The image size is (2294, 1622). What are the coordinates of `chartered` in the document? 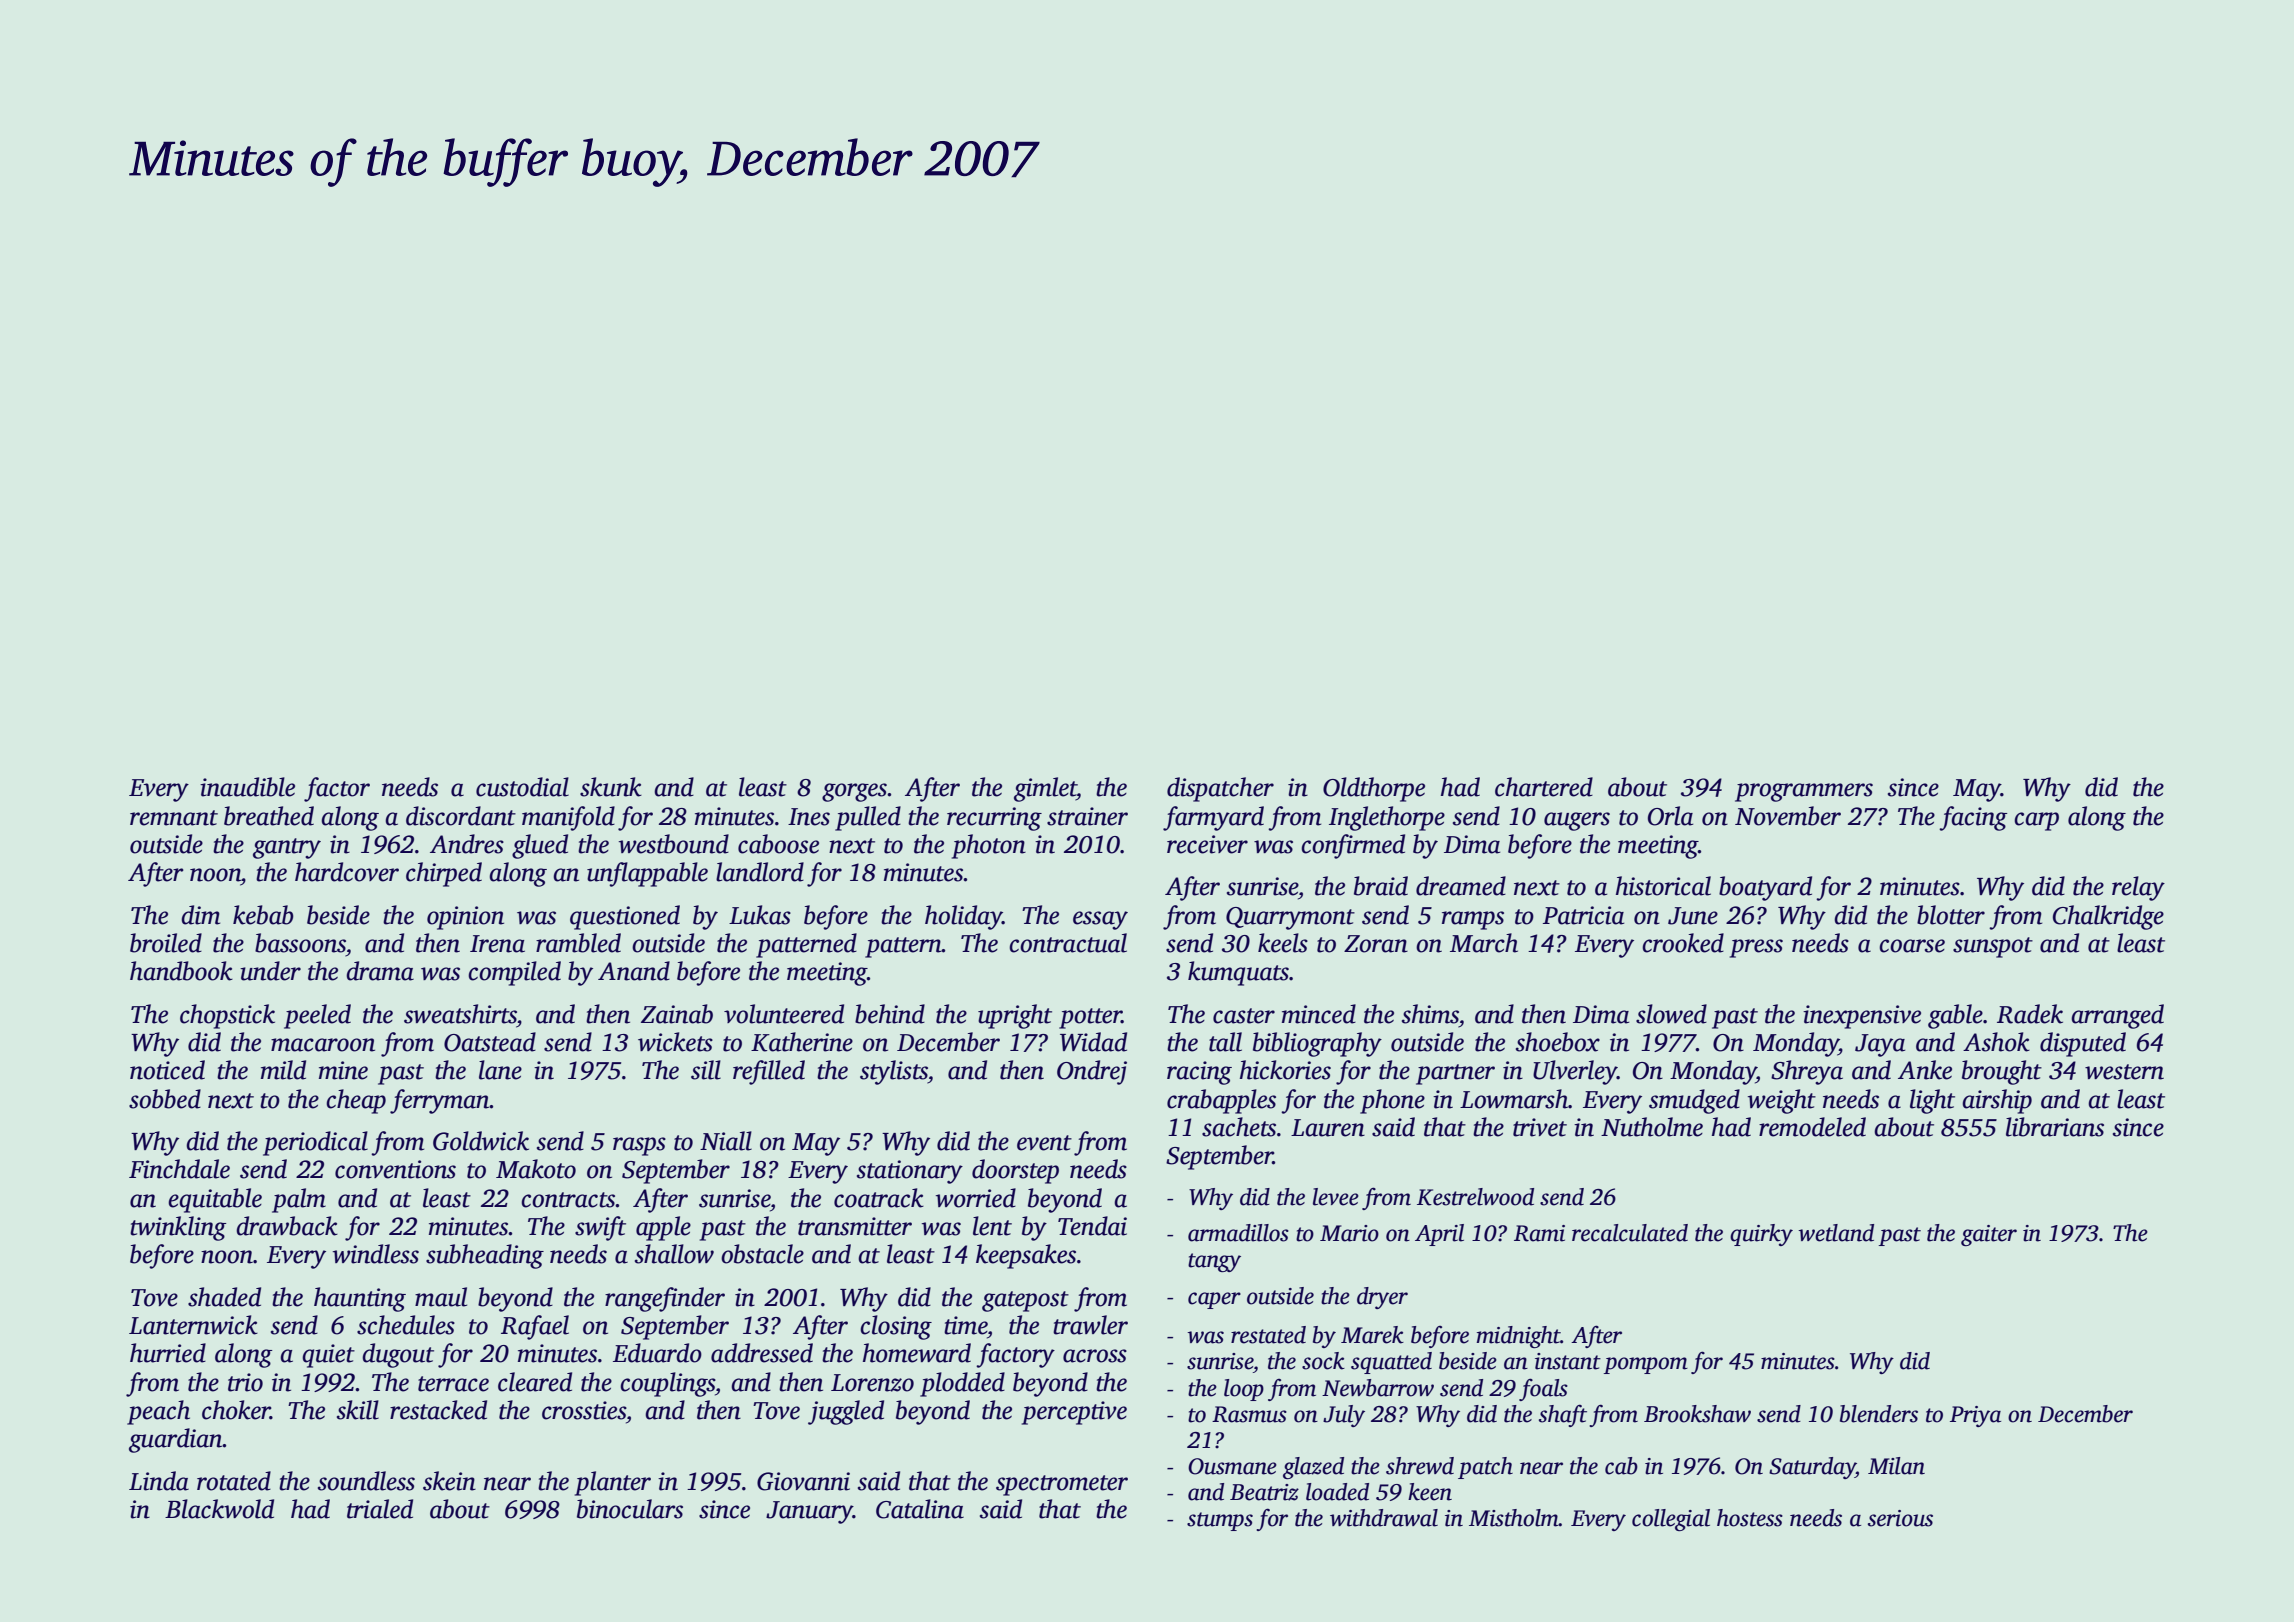 It's located at (1544, 787).
